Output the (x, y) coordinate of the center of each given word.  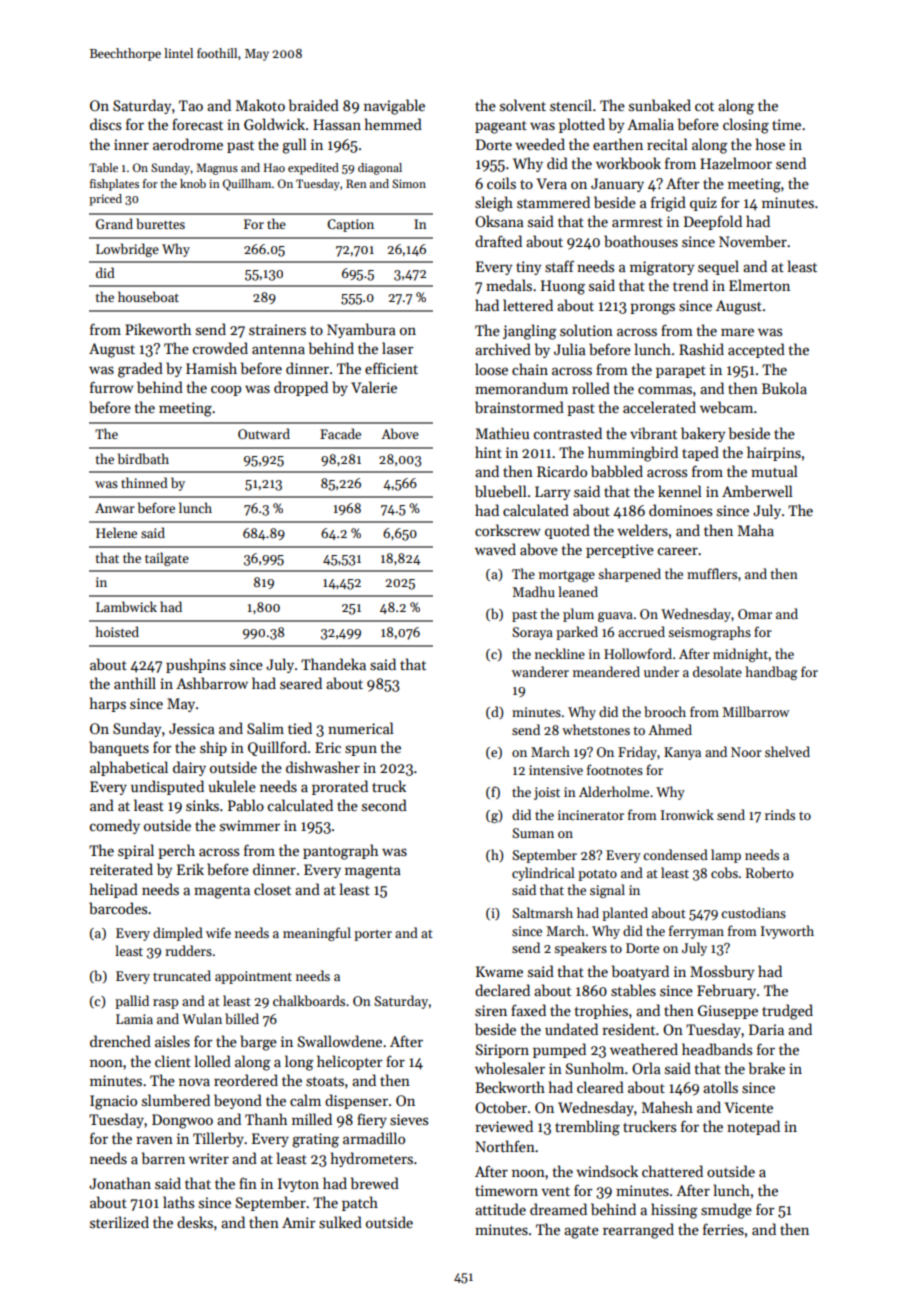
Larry (552, 493)
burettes (160, 223)
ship (213, 748)
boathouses (641, 241)
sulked (340, 1222)
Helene (116, 532)
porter (373, 935)
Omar (755, 614)
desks (195, 1222)
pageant (501, 127)
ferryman (696, 932)
